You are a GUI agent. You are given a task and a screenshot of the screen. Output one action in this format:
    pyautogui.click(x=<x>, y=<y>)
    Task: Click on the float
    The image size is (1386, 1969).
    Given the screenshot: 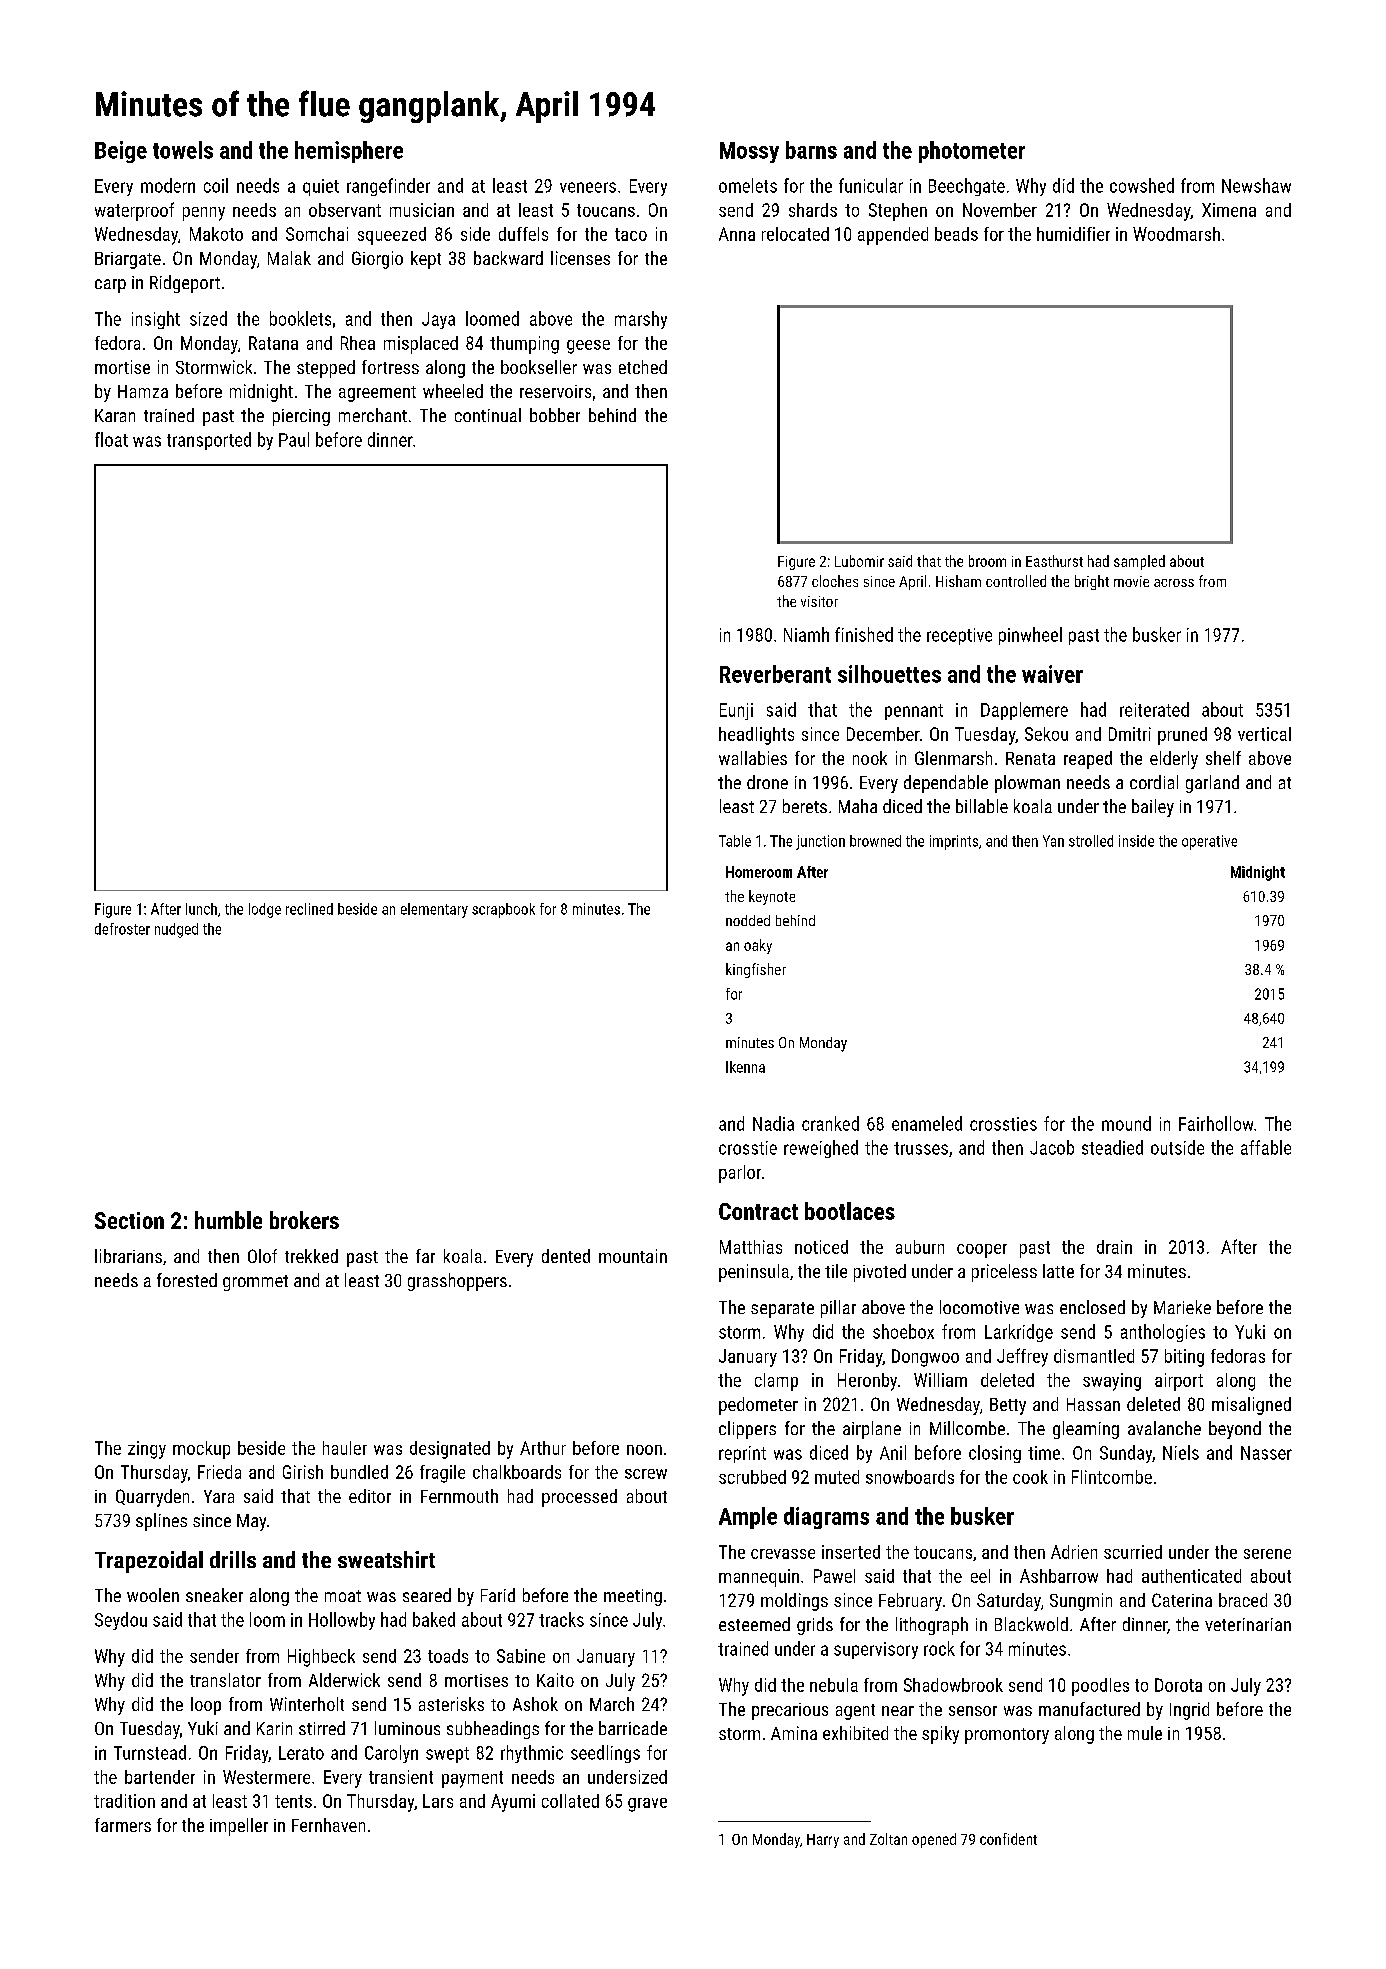 What is the action you would take?
    pyautogui.click(x=111, y=439)
